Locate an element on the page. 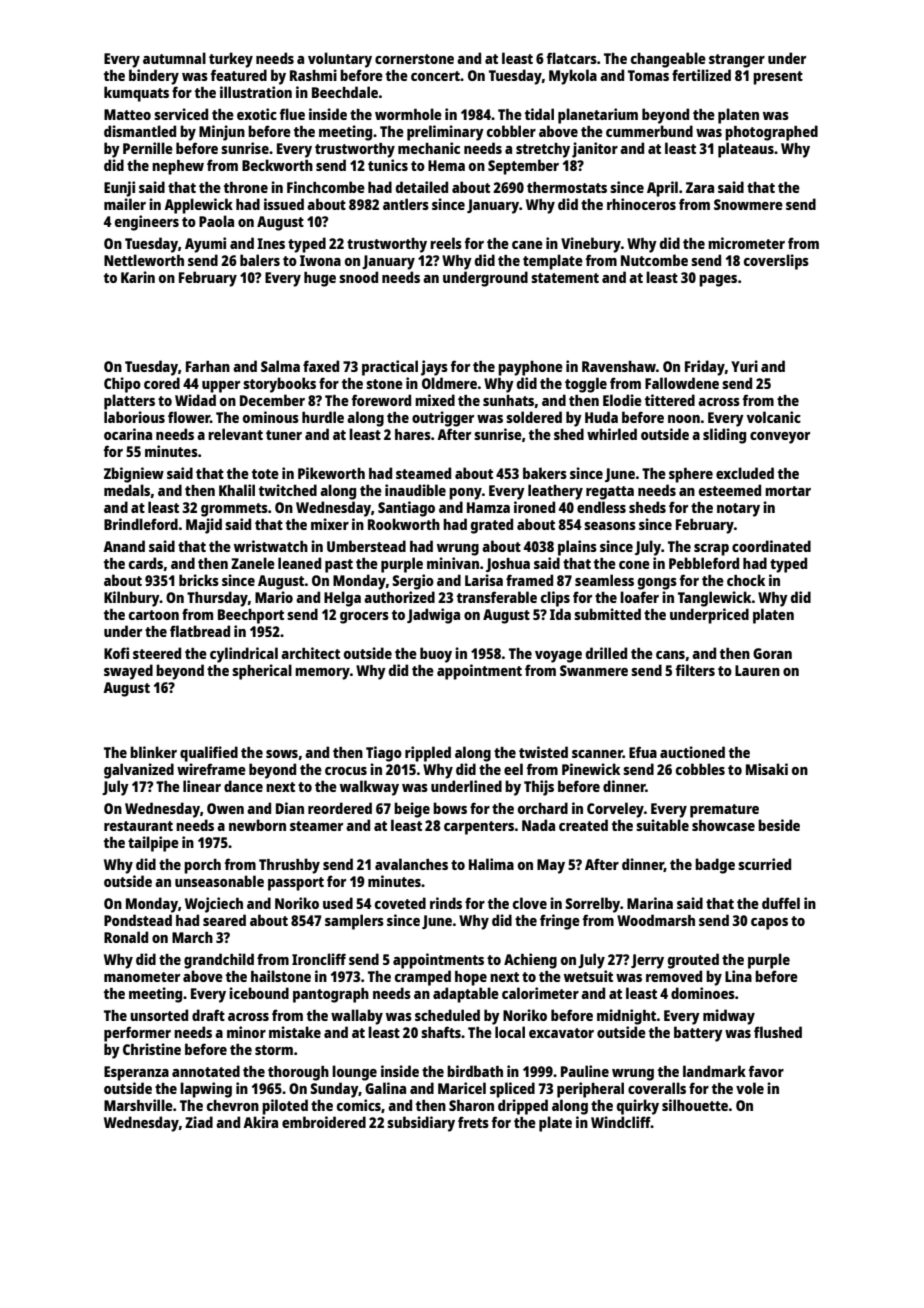 The width and height of the document is (924, 1308). volcanic is located at coordinates (774, 417).
